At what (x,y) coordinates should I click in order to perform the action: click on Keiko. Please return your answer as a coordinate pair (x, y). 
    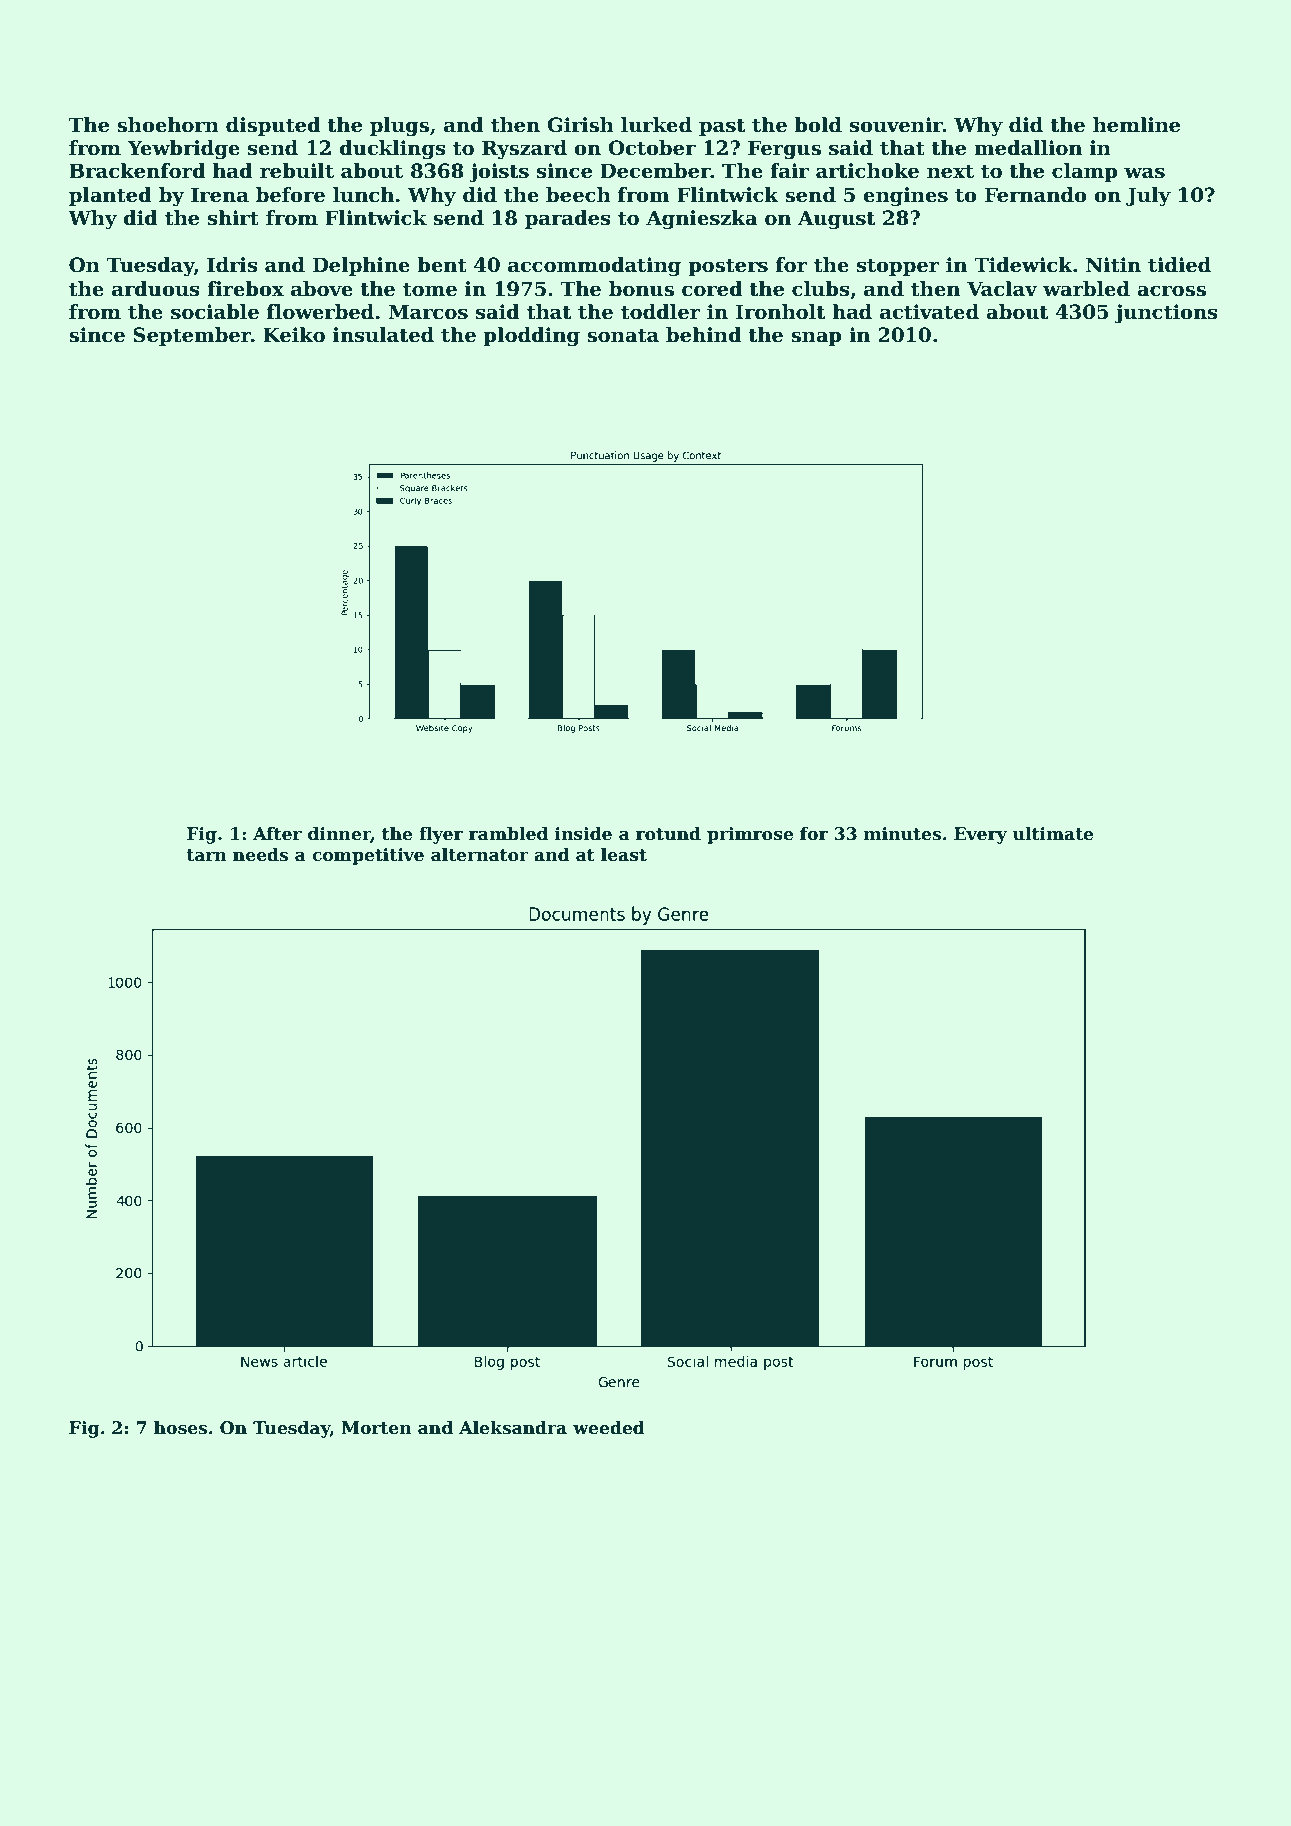
    Looking at the image, I should click on (294, 335).
